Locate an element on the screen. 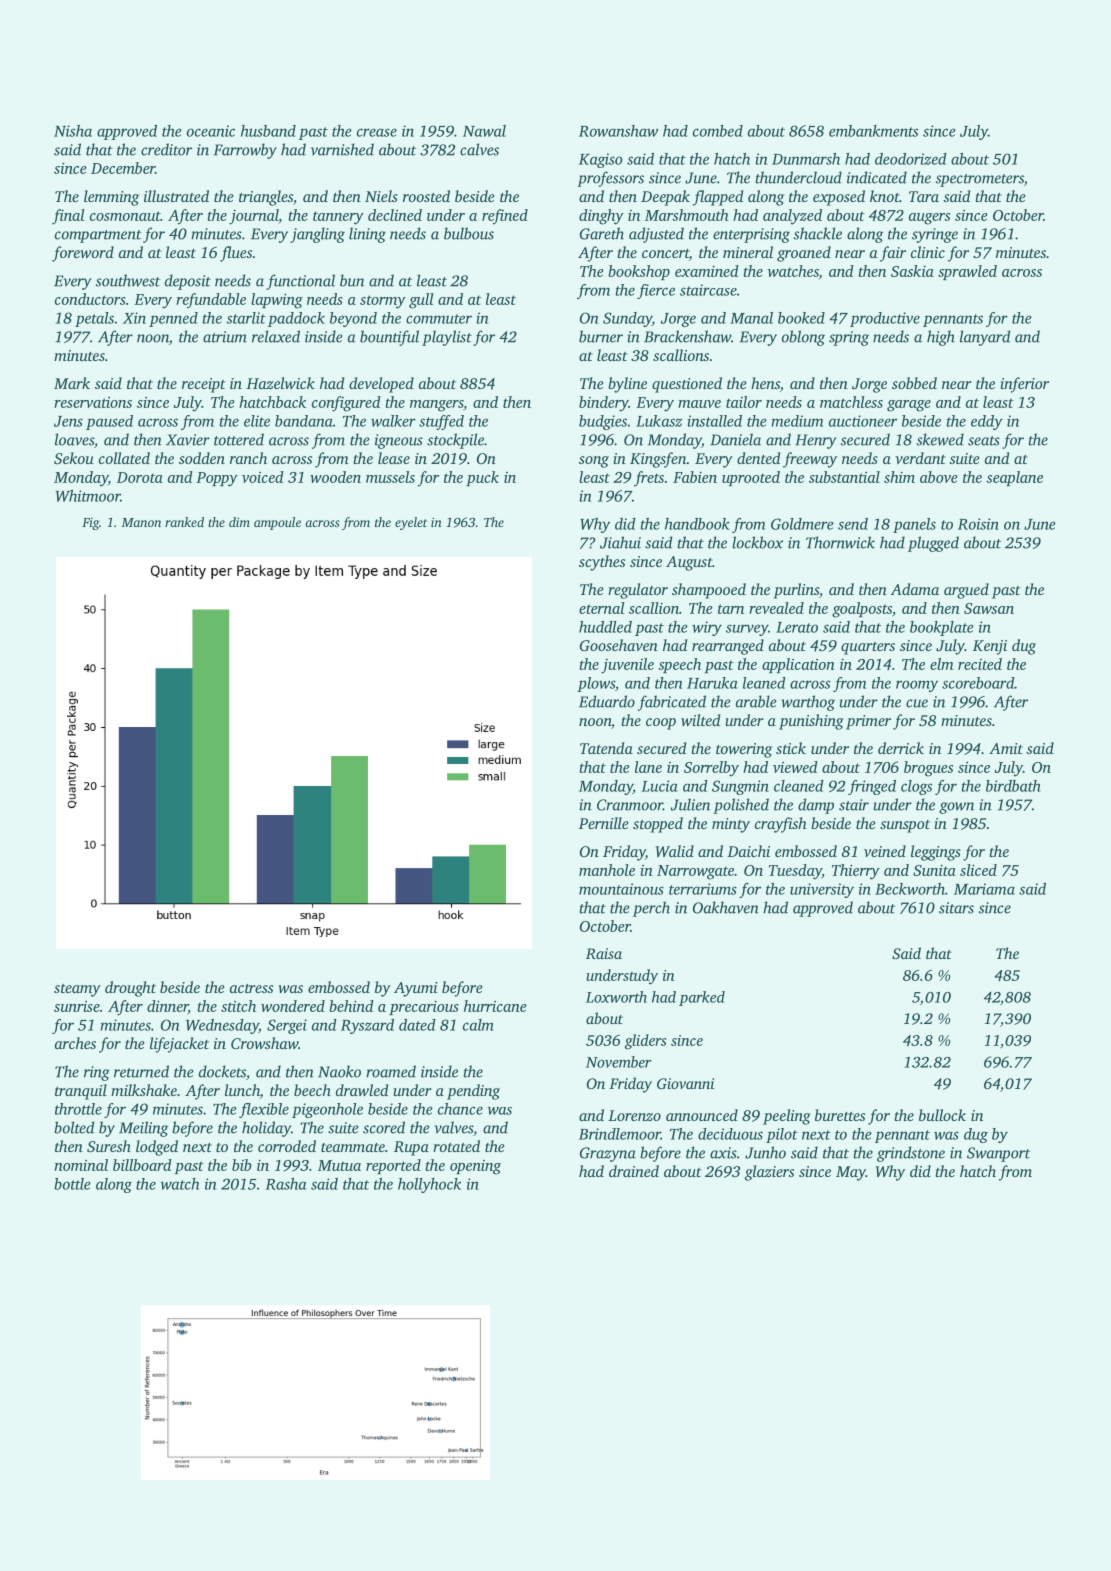  wiry is located at coordinates (707, 628).
